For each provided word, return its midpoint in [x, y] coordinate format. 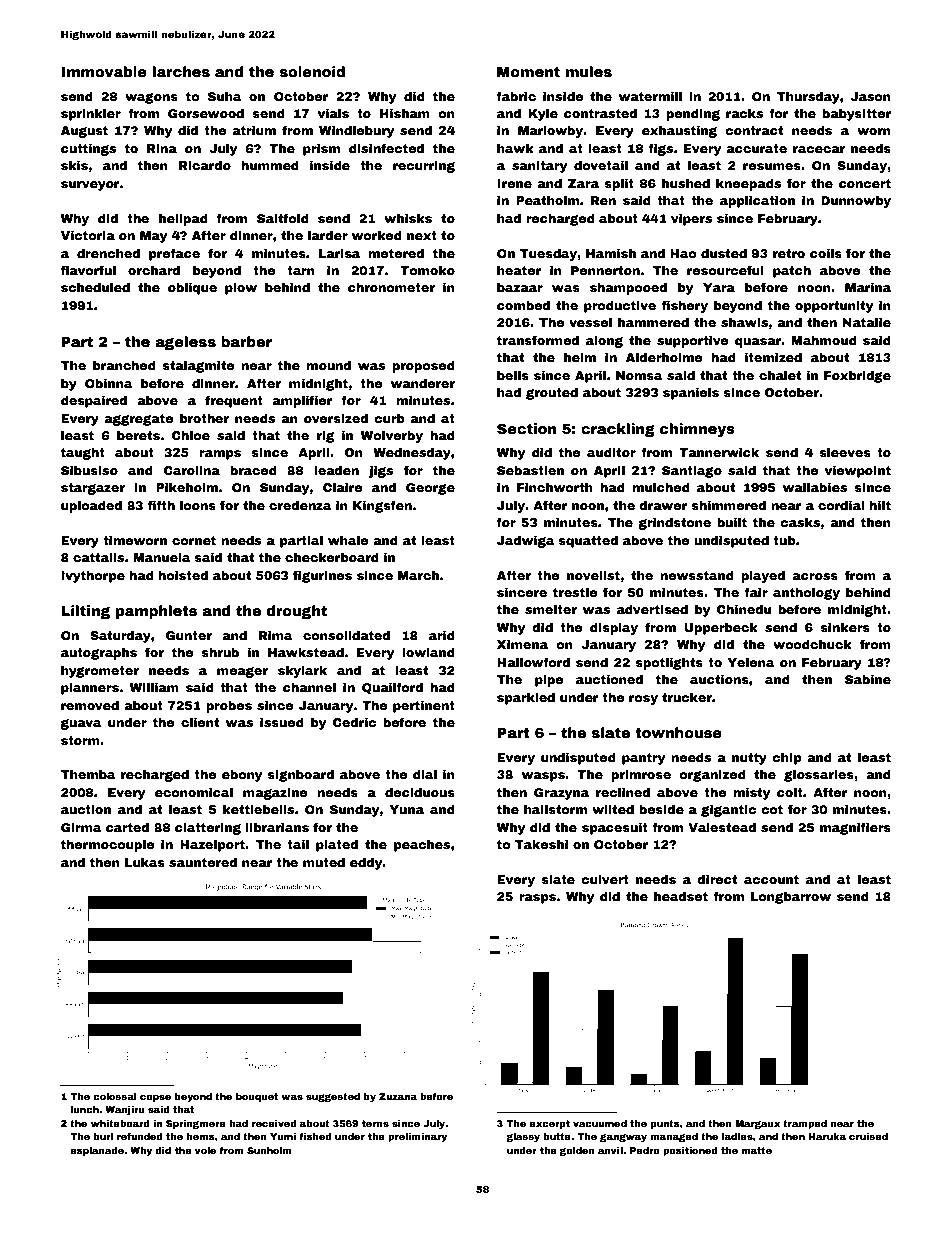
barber [246, 341]
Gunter [189, 635]
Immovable [104, 71]
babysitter [856, 115]
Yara [719, 287]
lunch [85, 1109]
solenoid [312, 71]
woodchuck [812, 644]
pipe [549, 681]
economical [194, 792]
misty [751, 794]
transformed [538, 340]
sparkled [526, 699]
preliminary [417, 1137]
